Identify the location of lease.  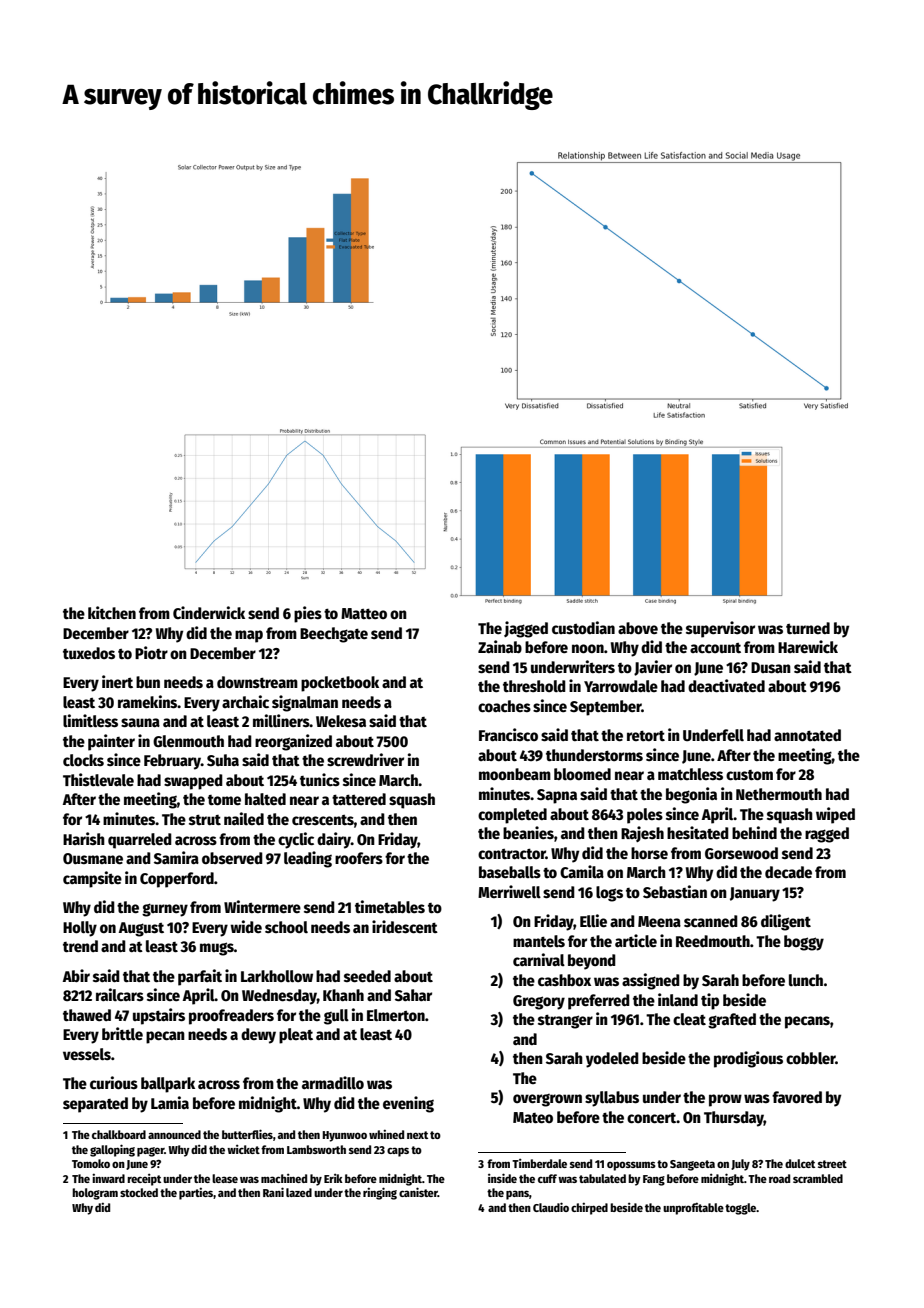
(225, 1178).
